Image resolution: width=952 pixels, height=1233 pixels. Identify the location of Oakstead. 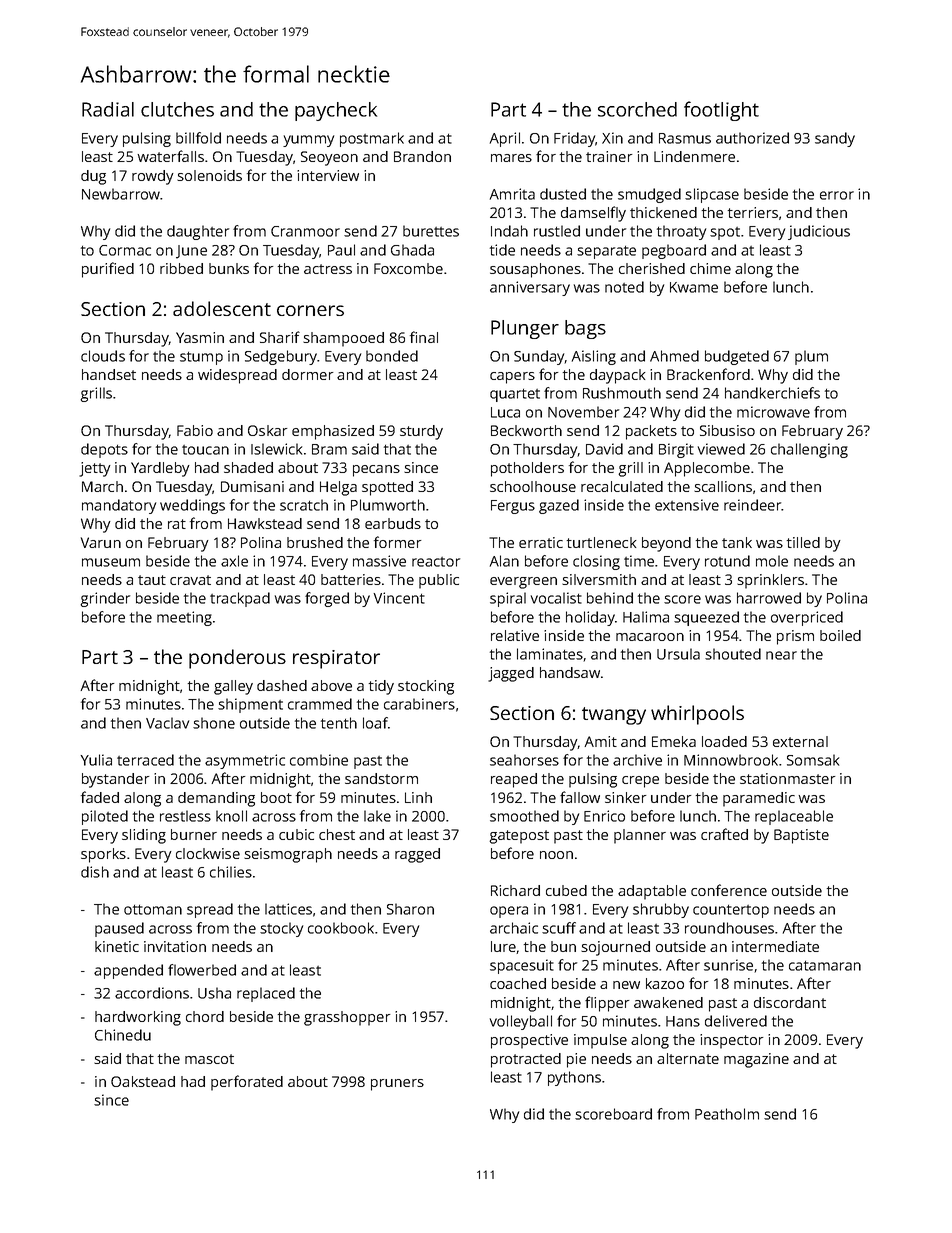
(143, 1081).
